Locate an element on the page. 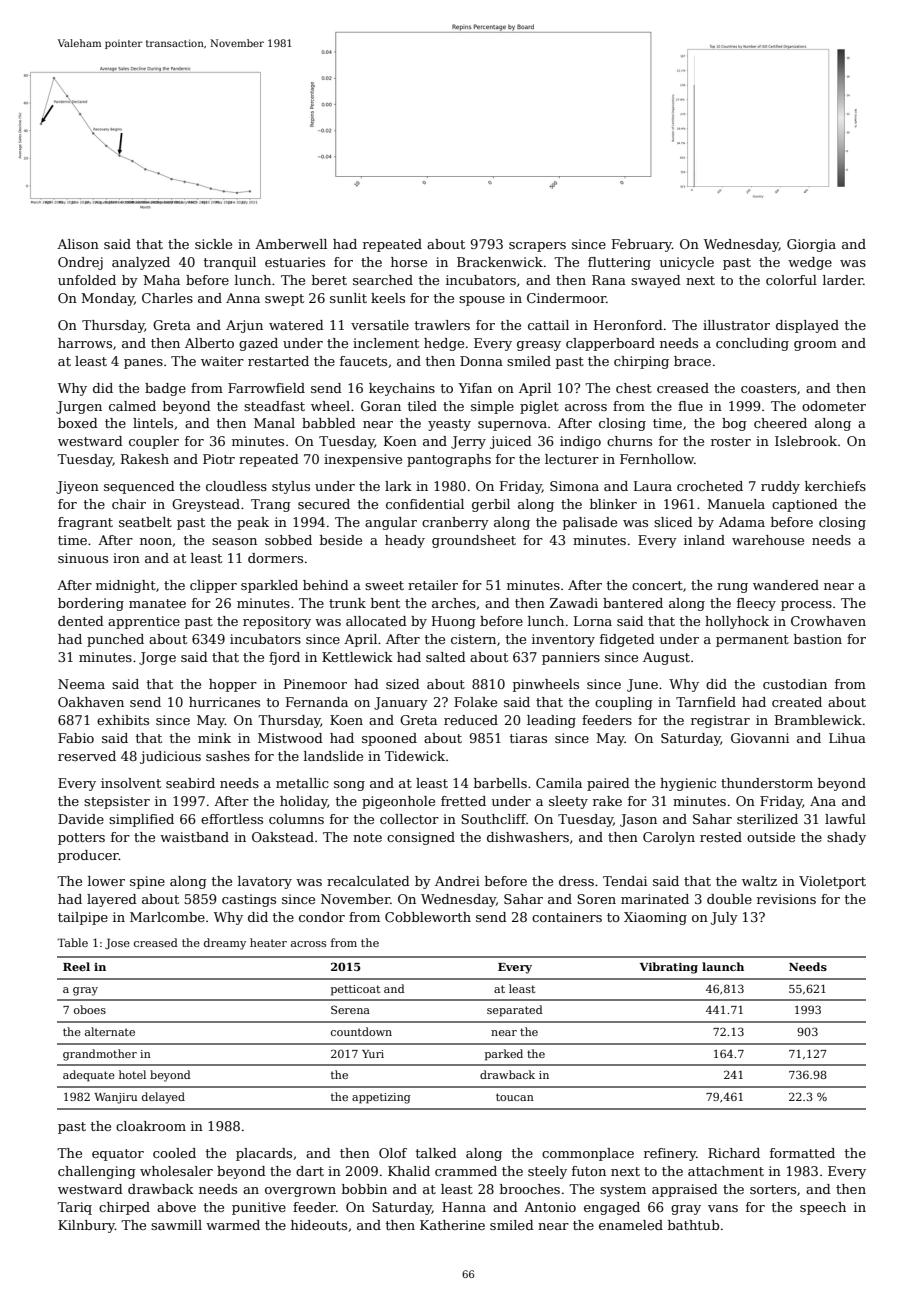 The image size is (924, 1308). dishwashers is located at coordinates (528, 837).
